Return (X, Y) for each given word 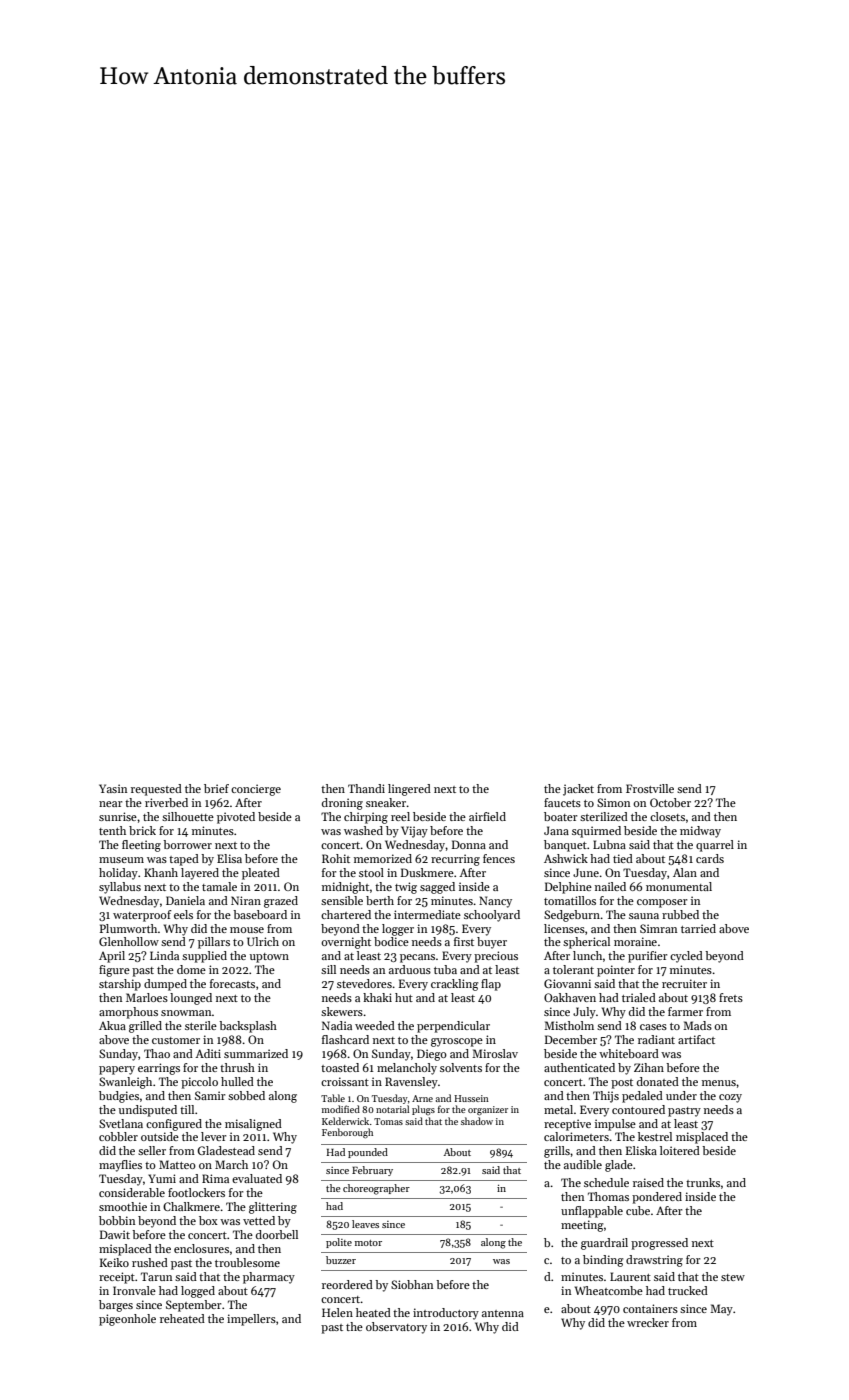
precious (496, 957)
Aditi (208, 1053)
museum (121, 860)
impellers (251, 1320)
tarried (698, 928)
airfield (487, 816)
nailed (610, 886)
